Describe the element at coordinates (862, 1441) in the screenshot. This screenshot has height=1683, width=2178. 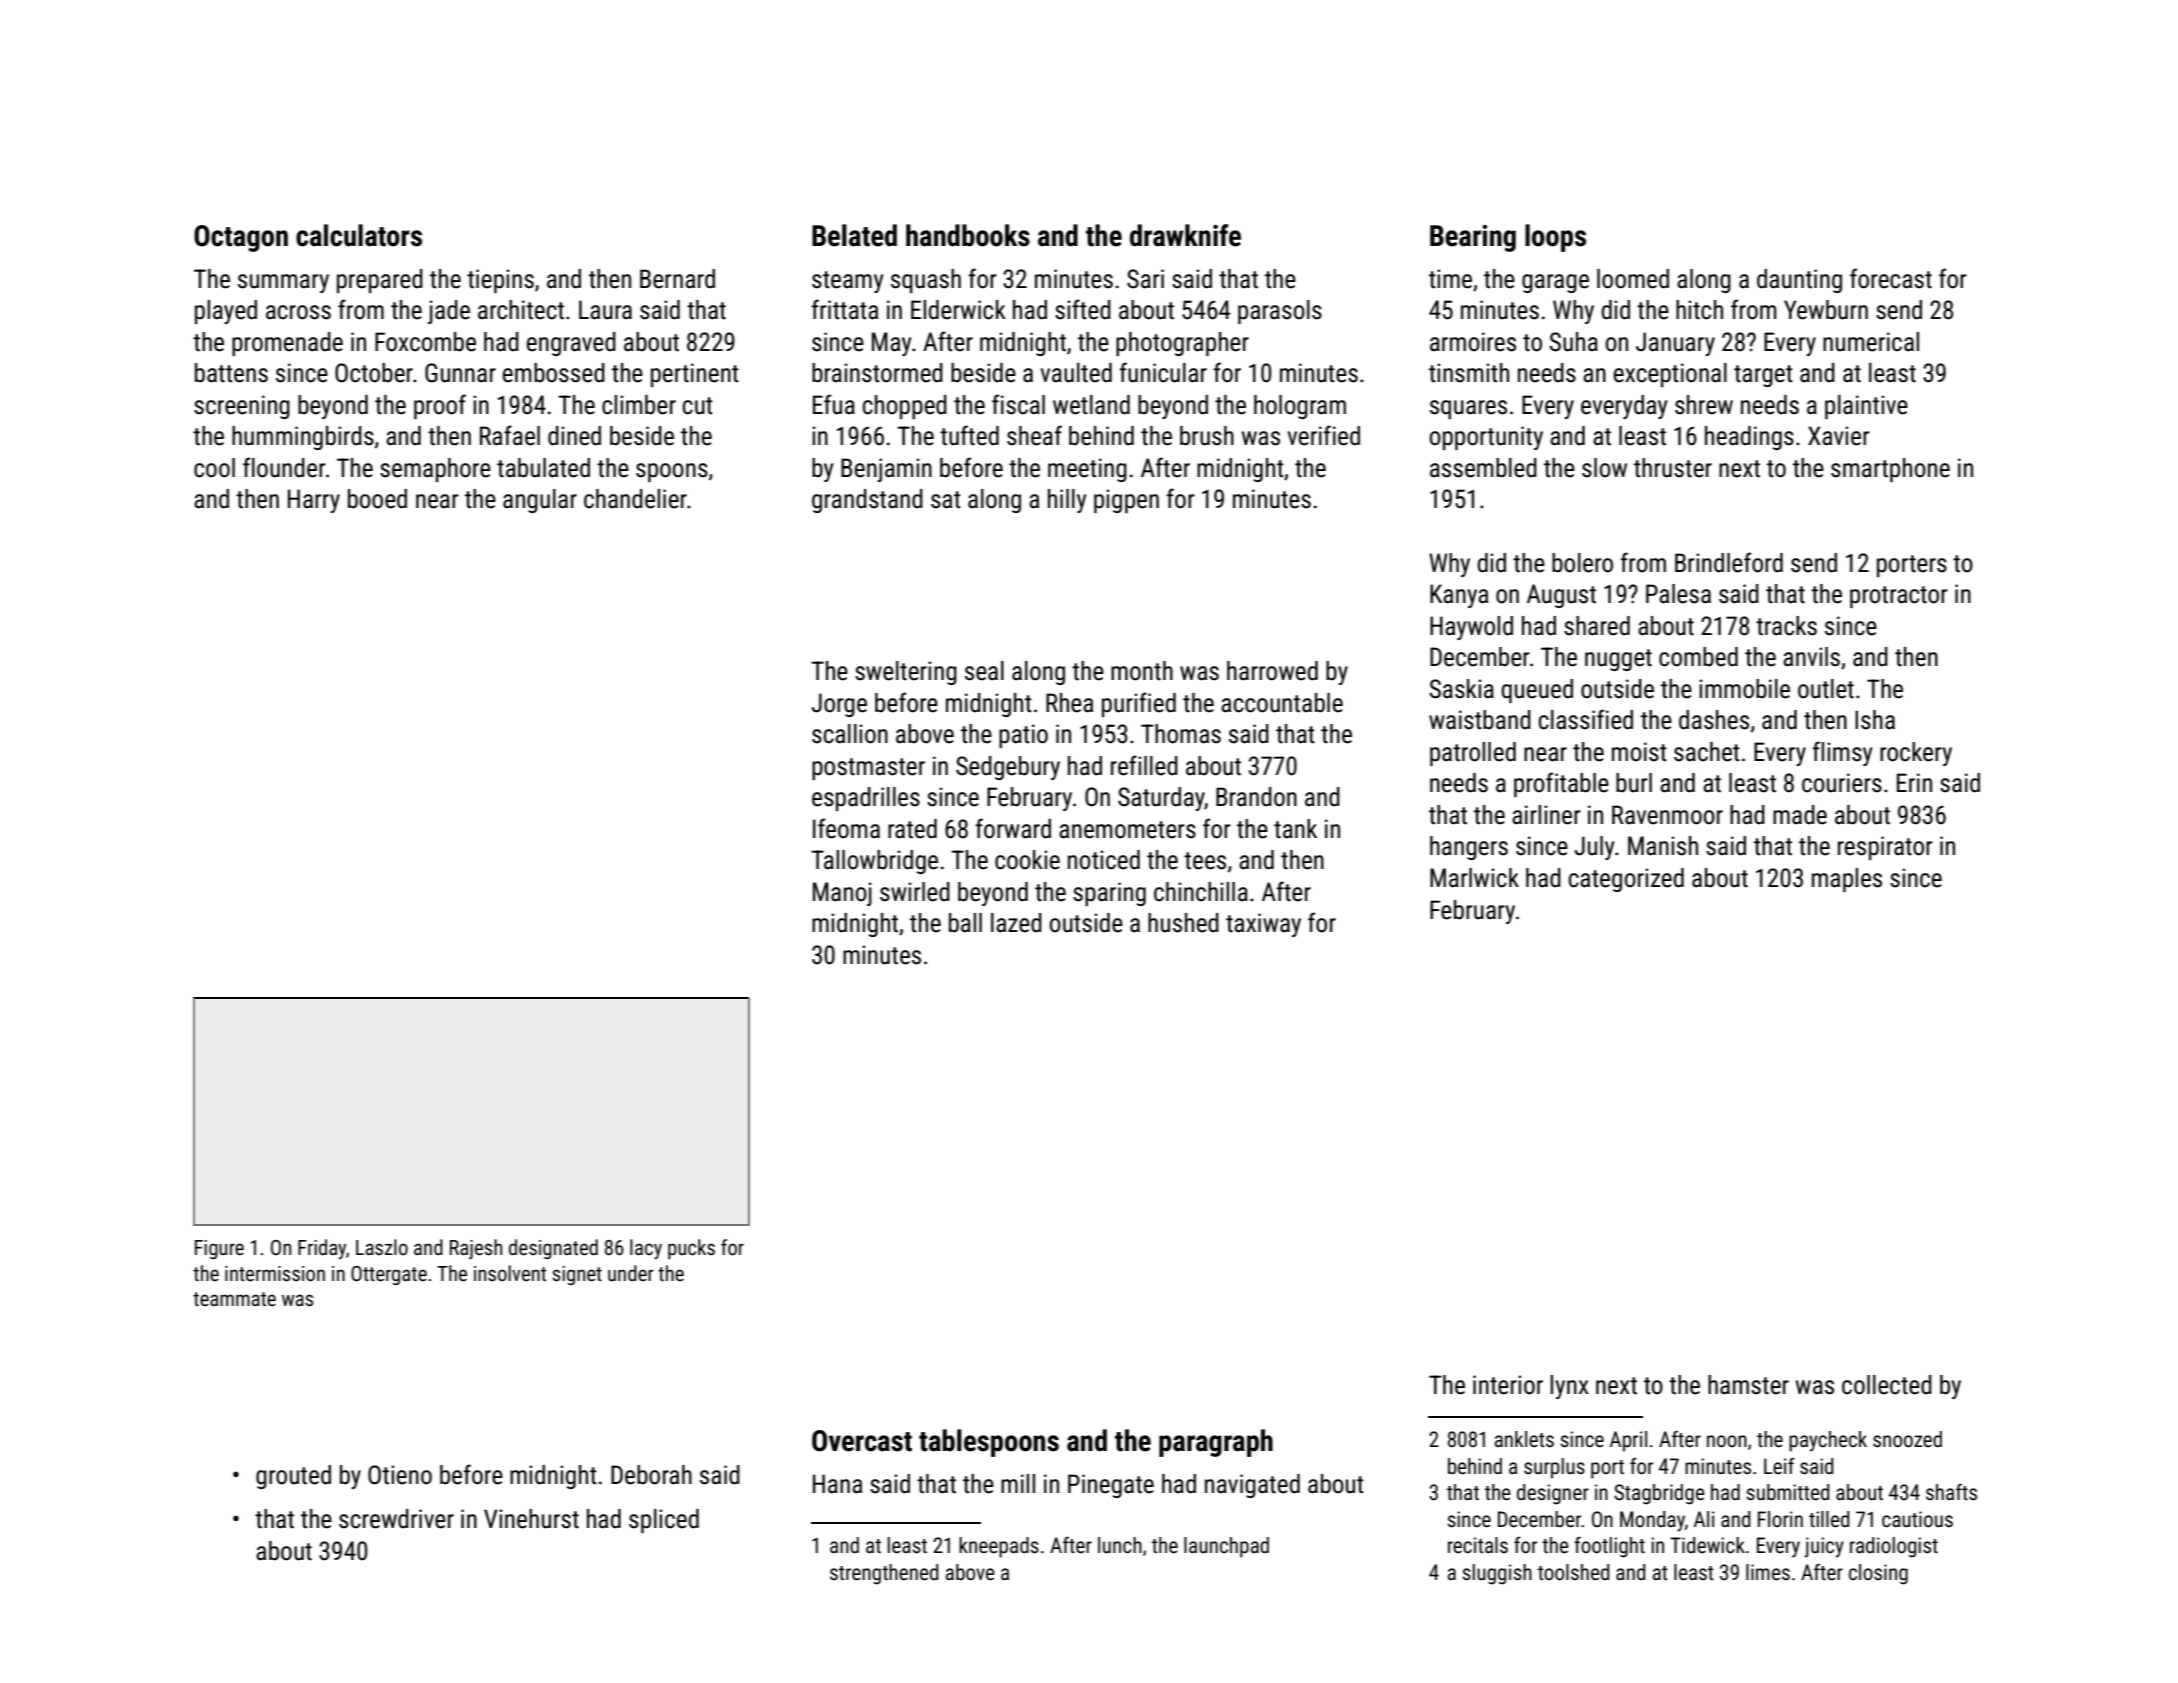
I see `Overcast` at that location.
